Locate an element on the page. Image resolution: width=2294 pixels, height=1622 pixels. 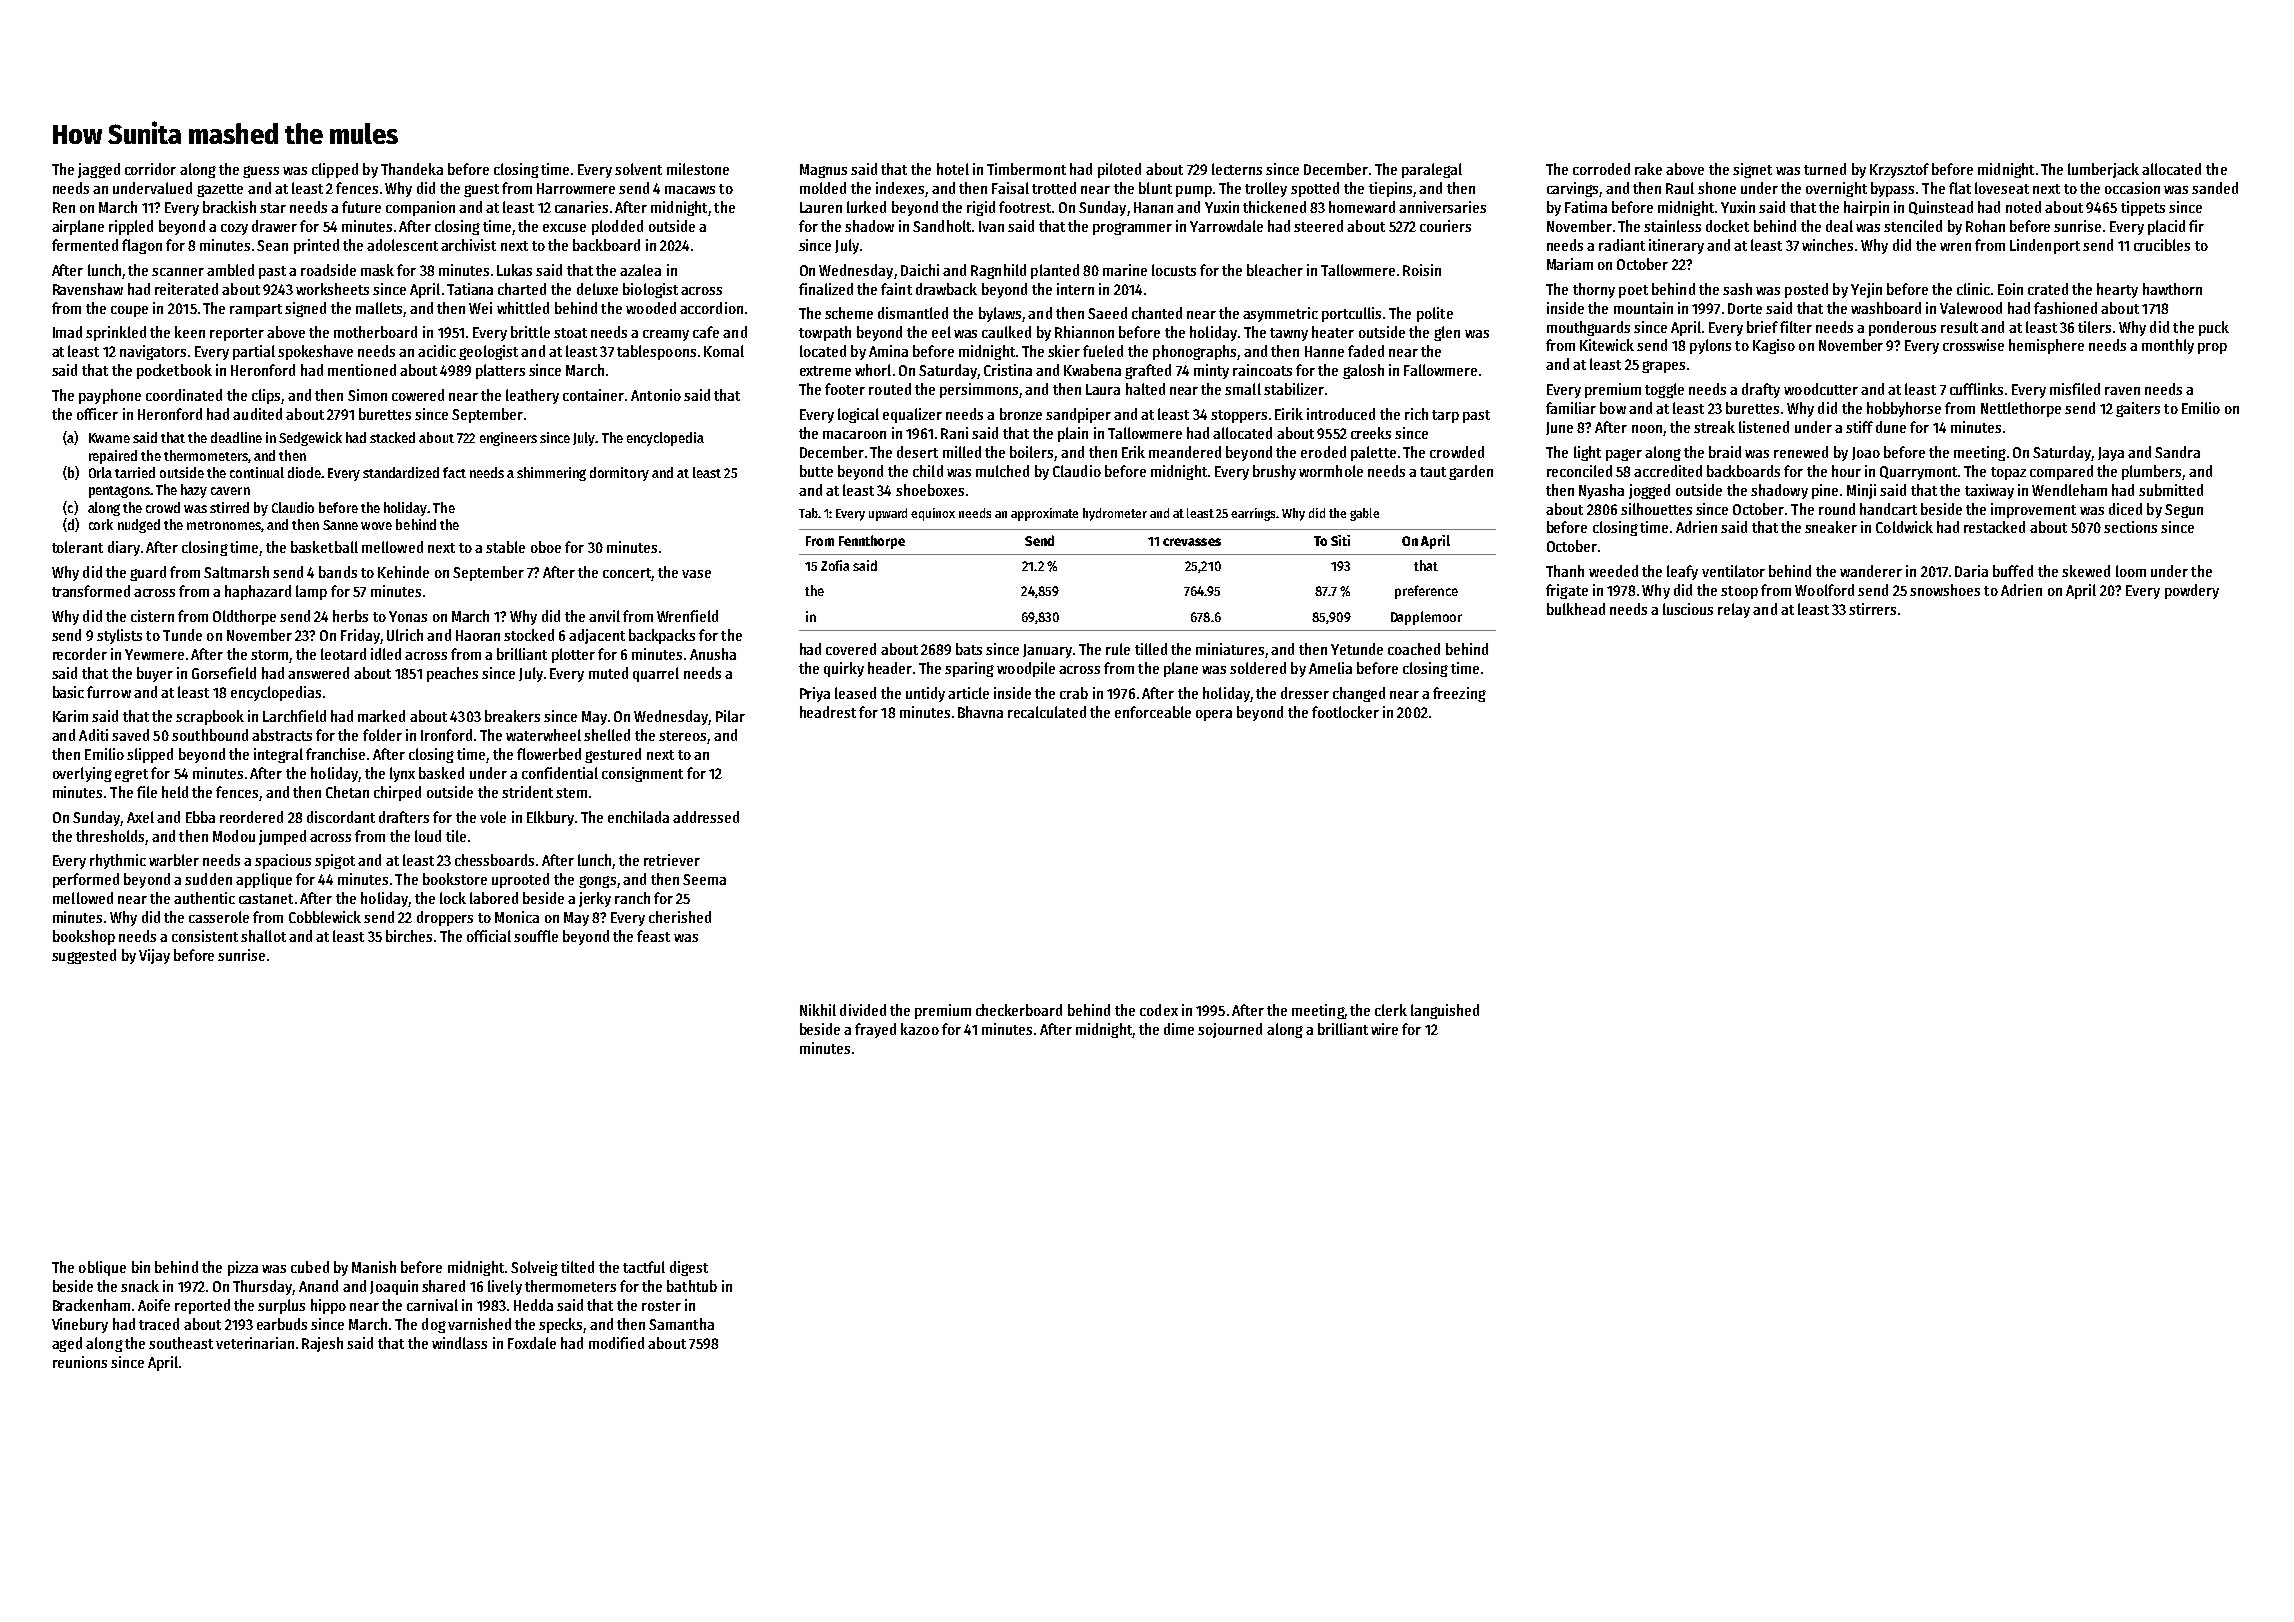
stoop is located at coordinates (1739, 592).
